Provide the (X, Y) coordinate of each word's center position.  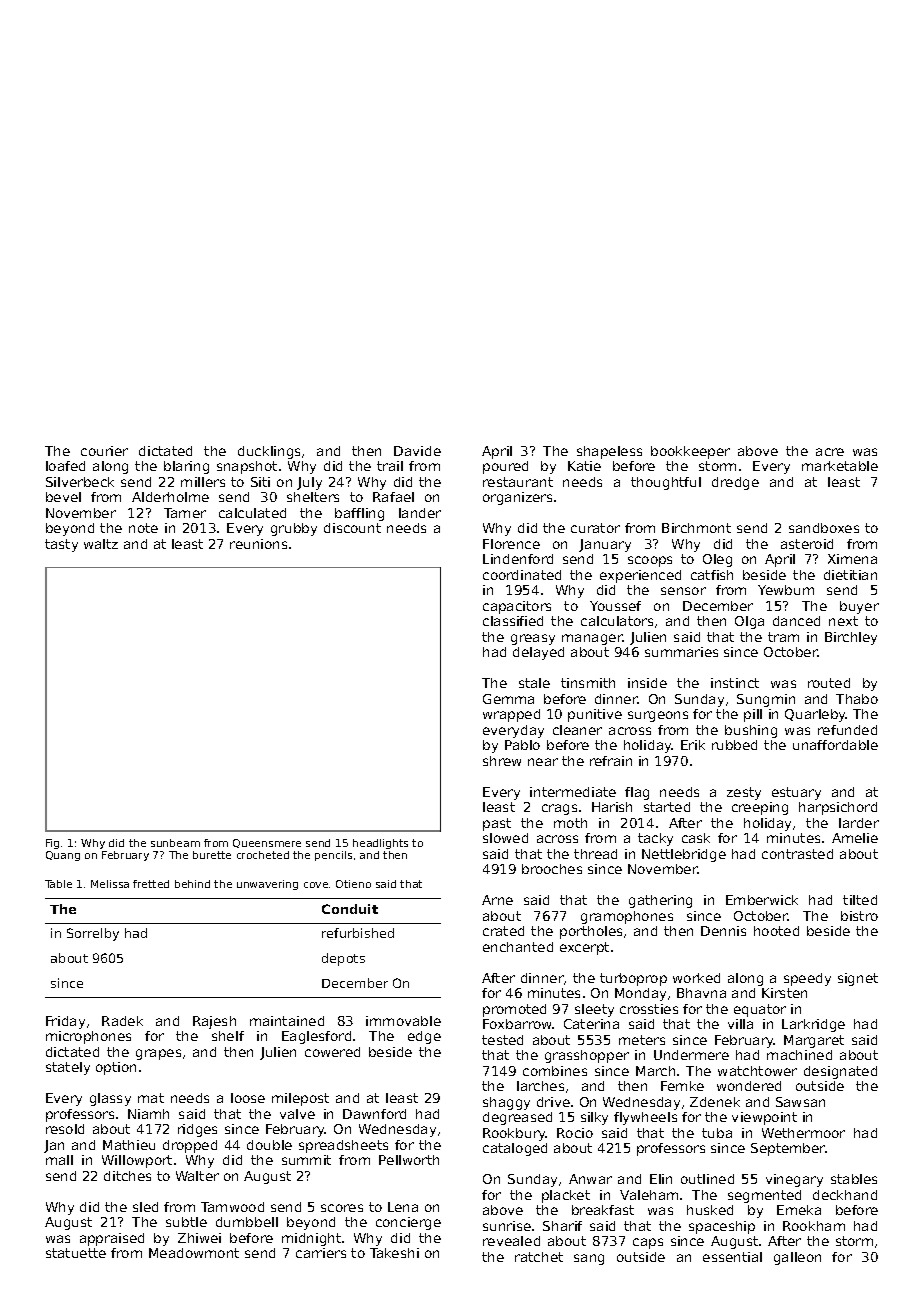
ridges (197, 1130)
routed (829, 683)
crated (503, 931)
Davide (417, 451)
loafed (65, 466)
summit (306, 1160)
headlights (380, 844)
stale (534, 683)
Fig (52, 844)
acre (830, 452)
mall (59, 1160)
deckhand (845, 1195)
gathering (660, 901)
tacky (655, 839)
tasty (61, 545)
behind (192, 884)
